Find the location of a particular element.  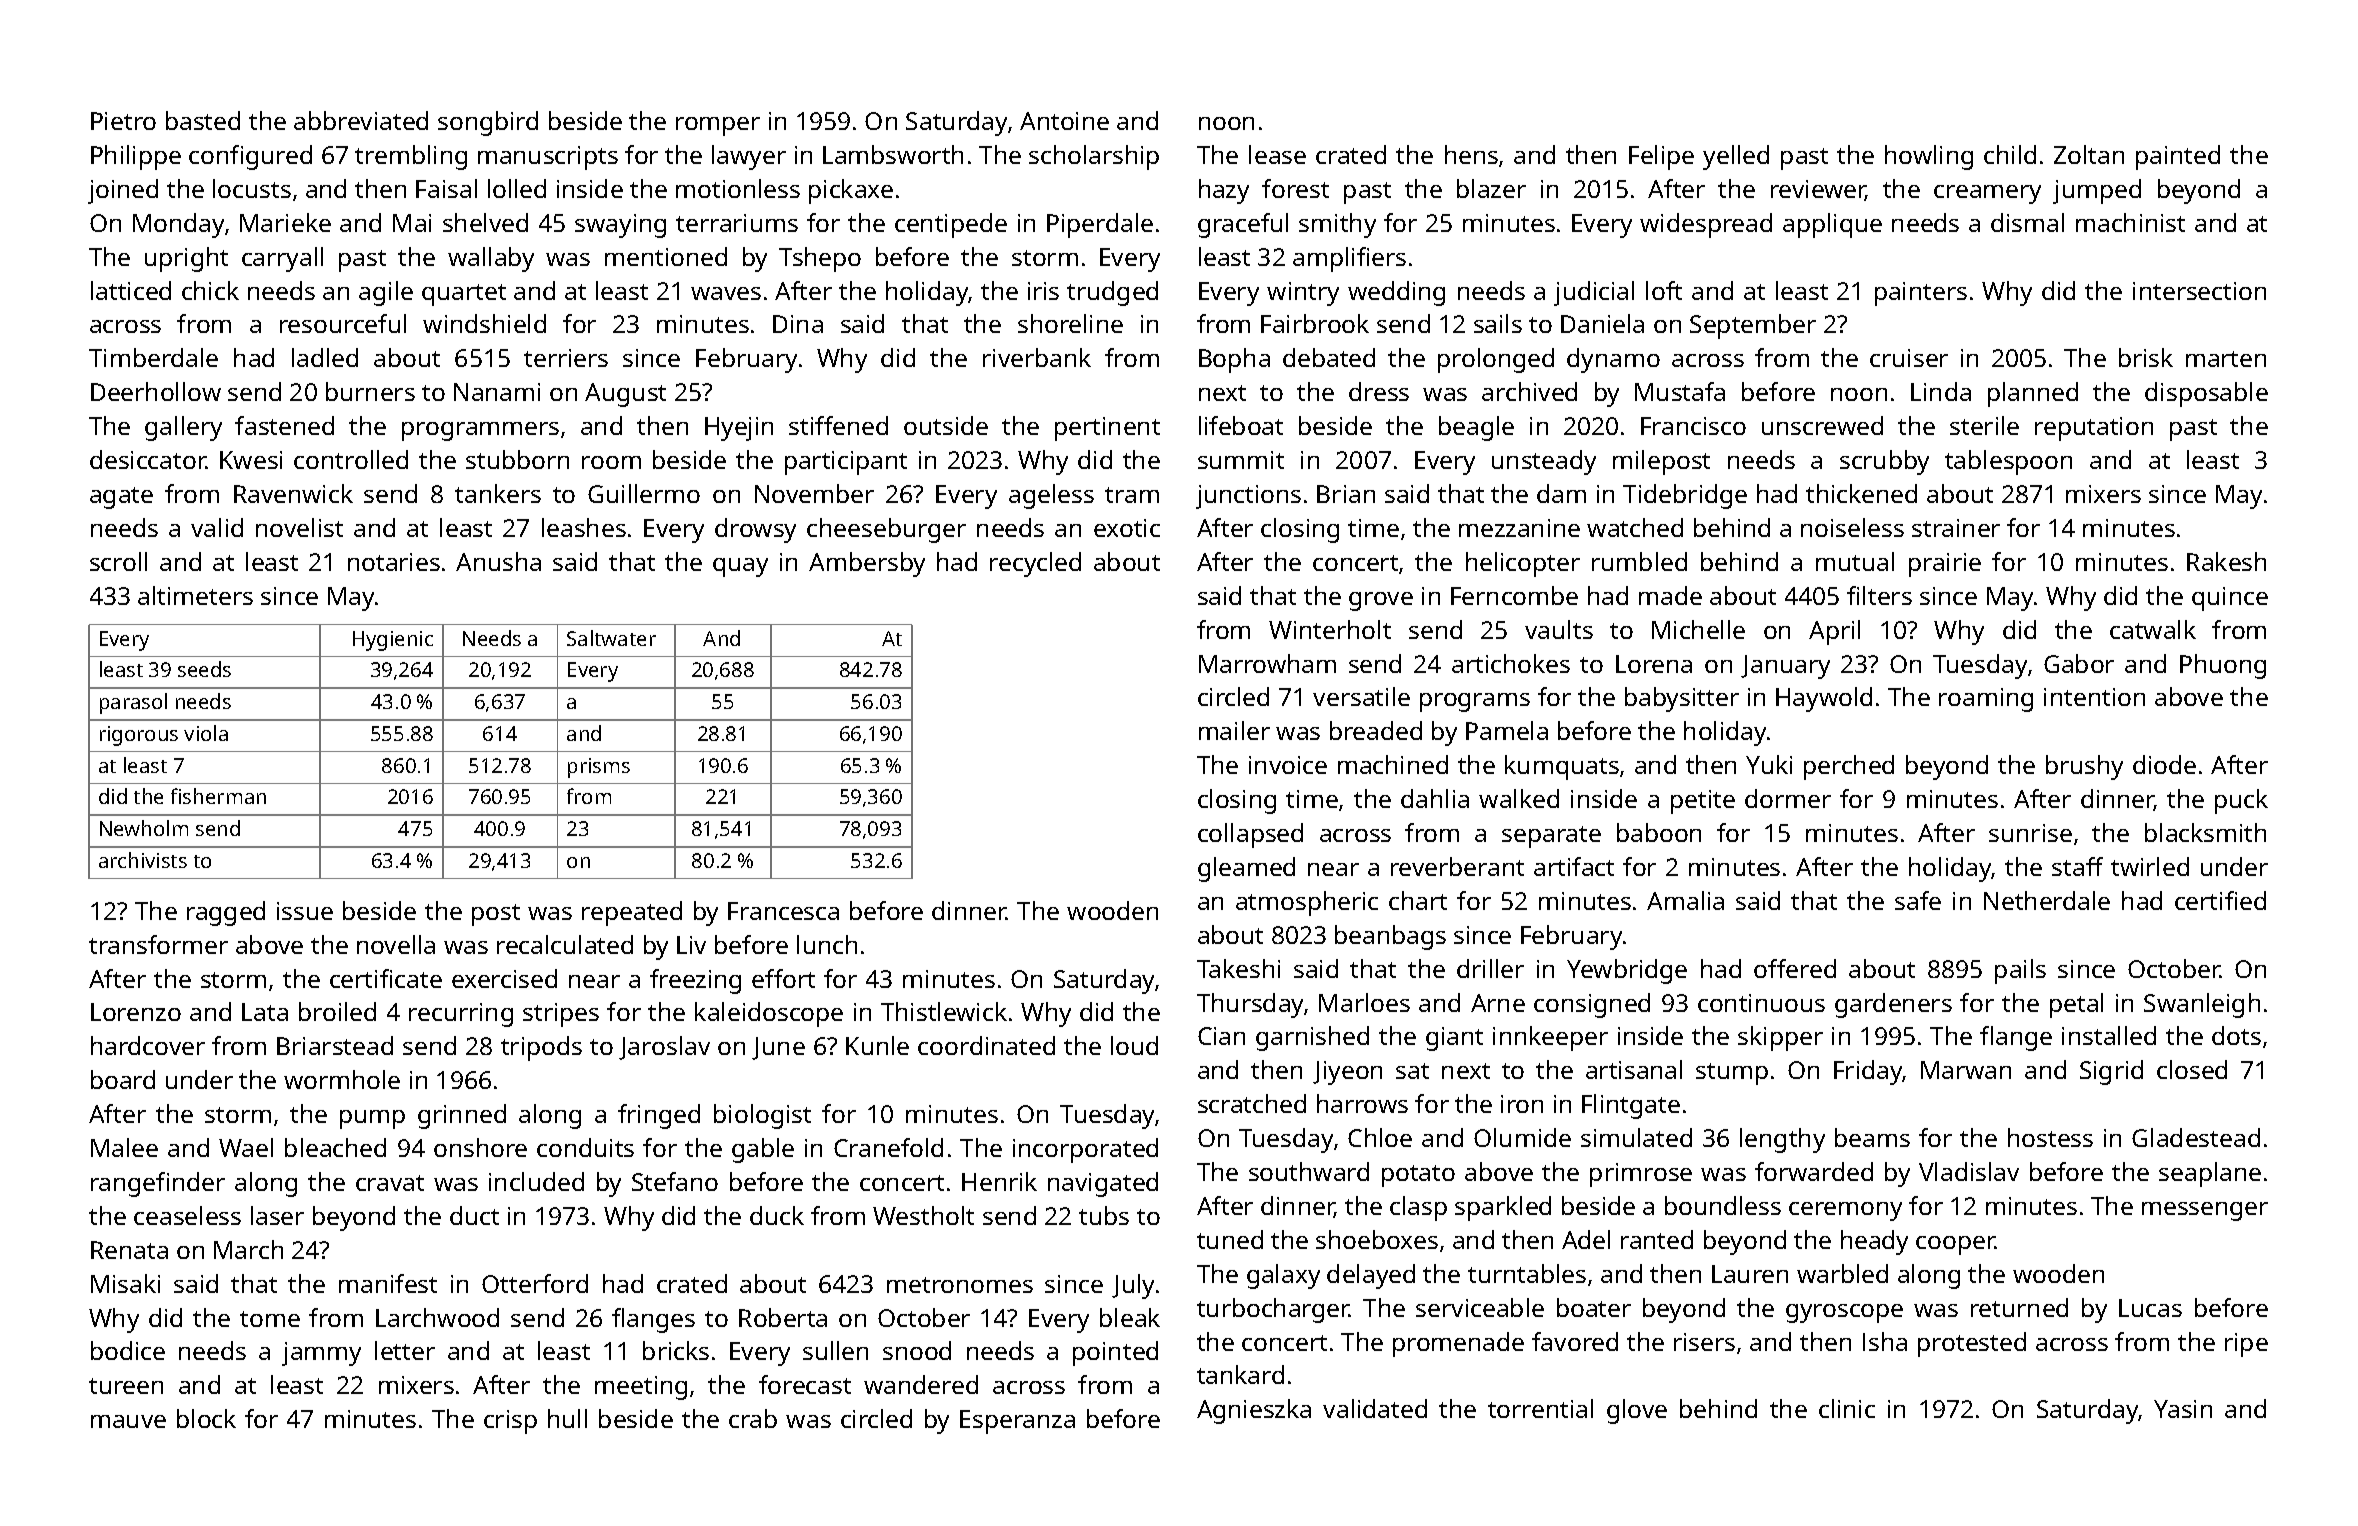

Malee is located at coordinates (124, 1147).
